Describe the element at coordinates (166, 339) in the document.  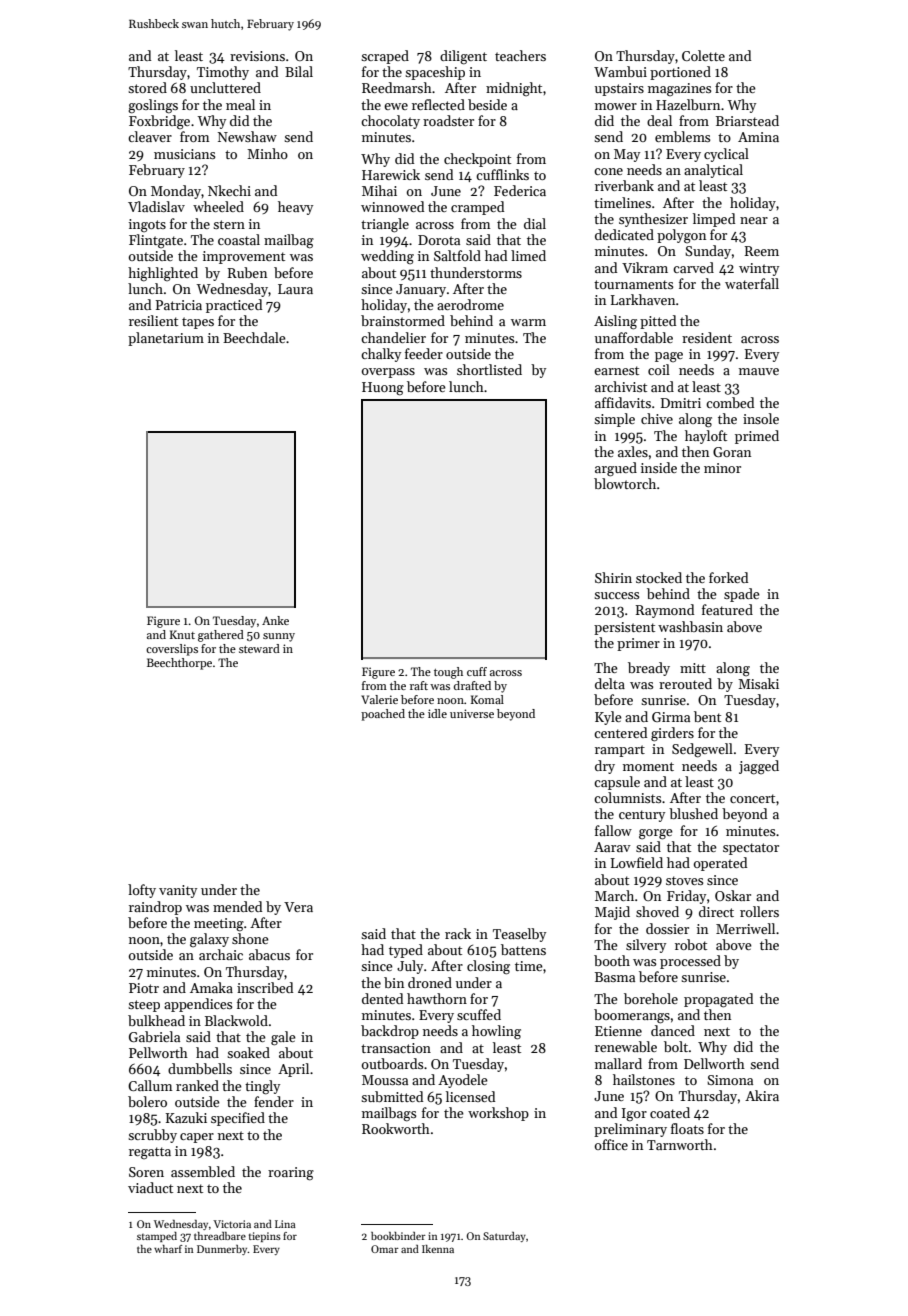
I see `planetarium` at that location.
